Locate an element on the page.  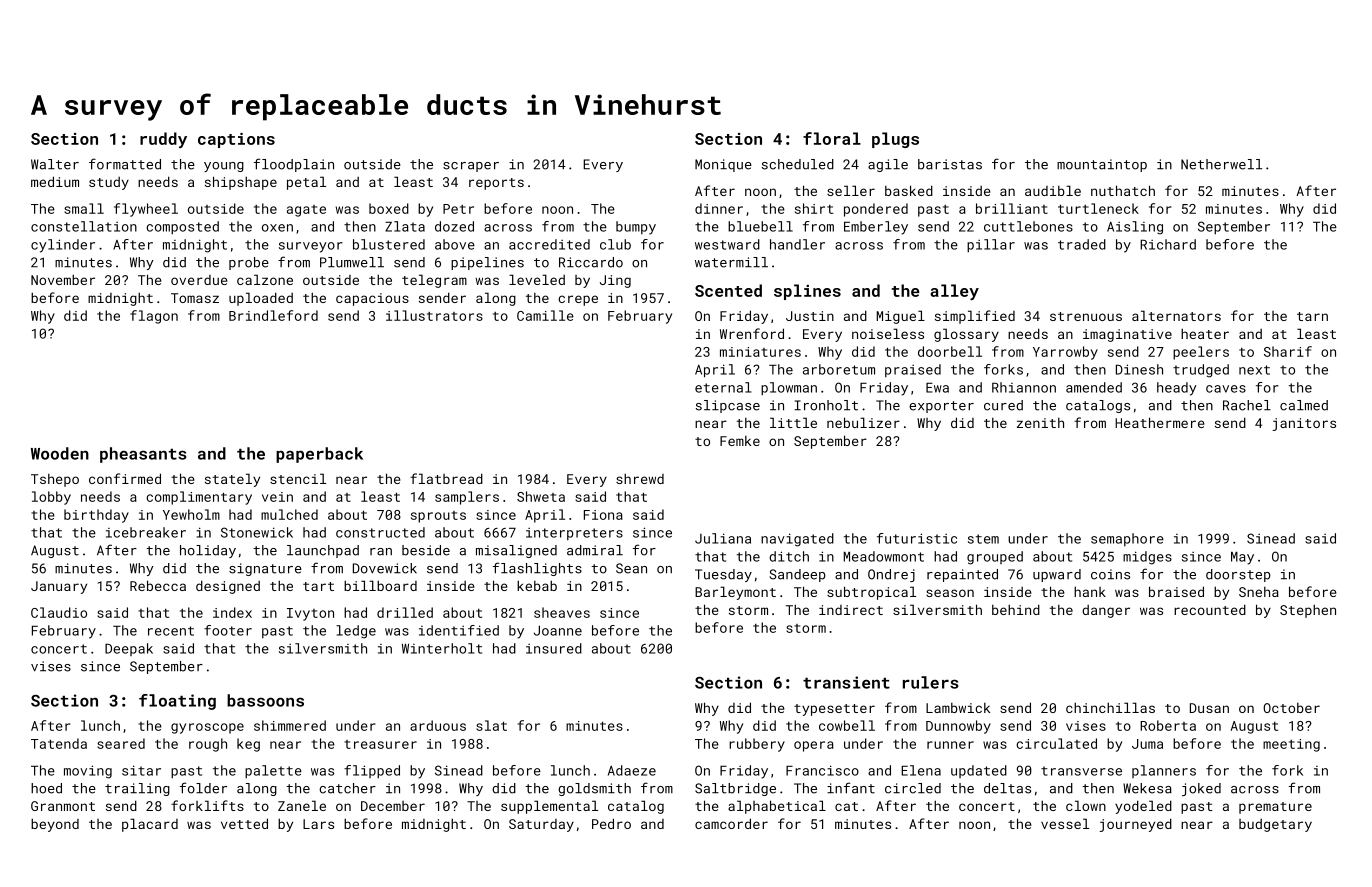
pillar is located at coordinates (991, 246).
